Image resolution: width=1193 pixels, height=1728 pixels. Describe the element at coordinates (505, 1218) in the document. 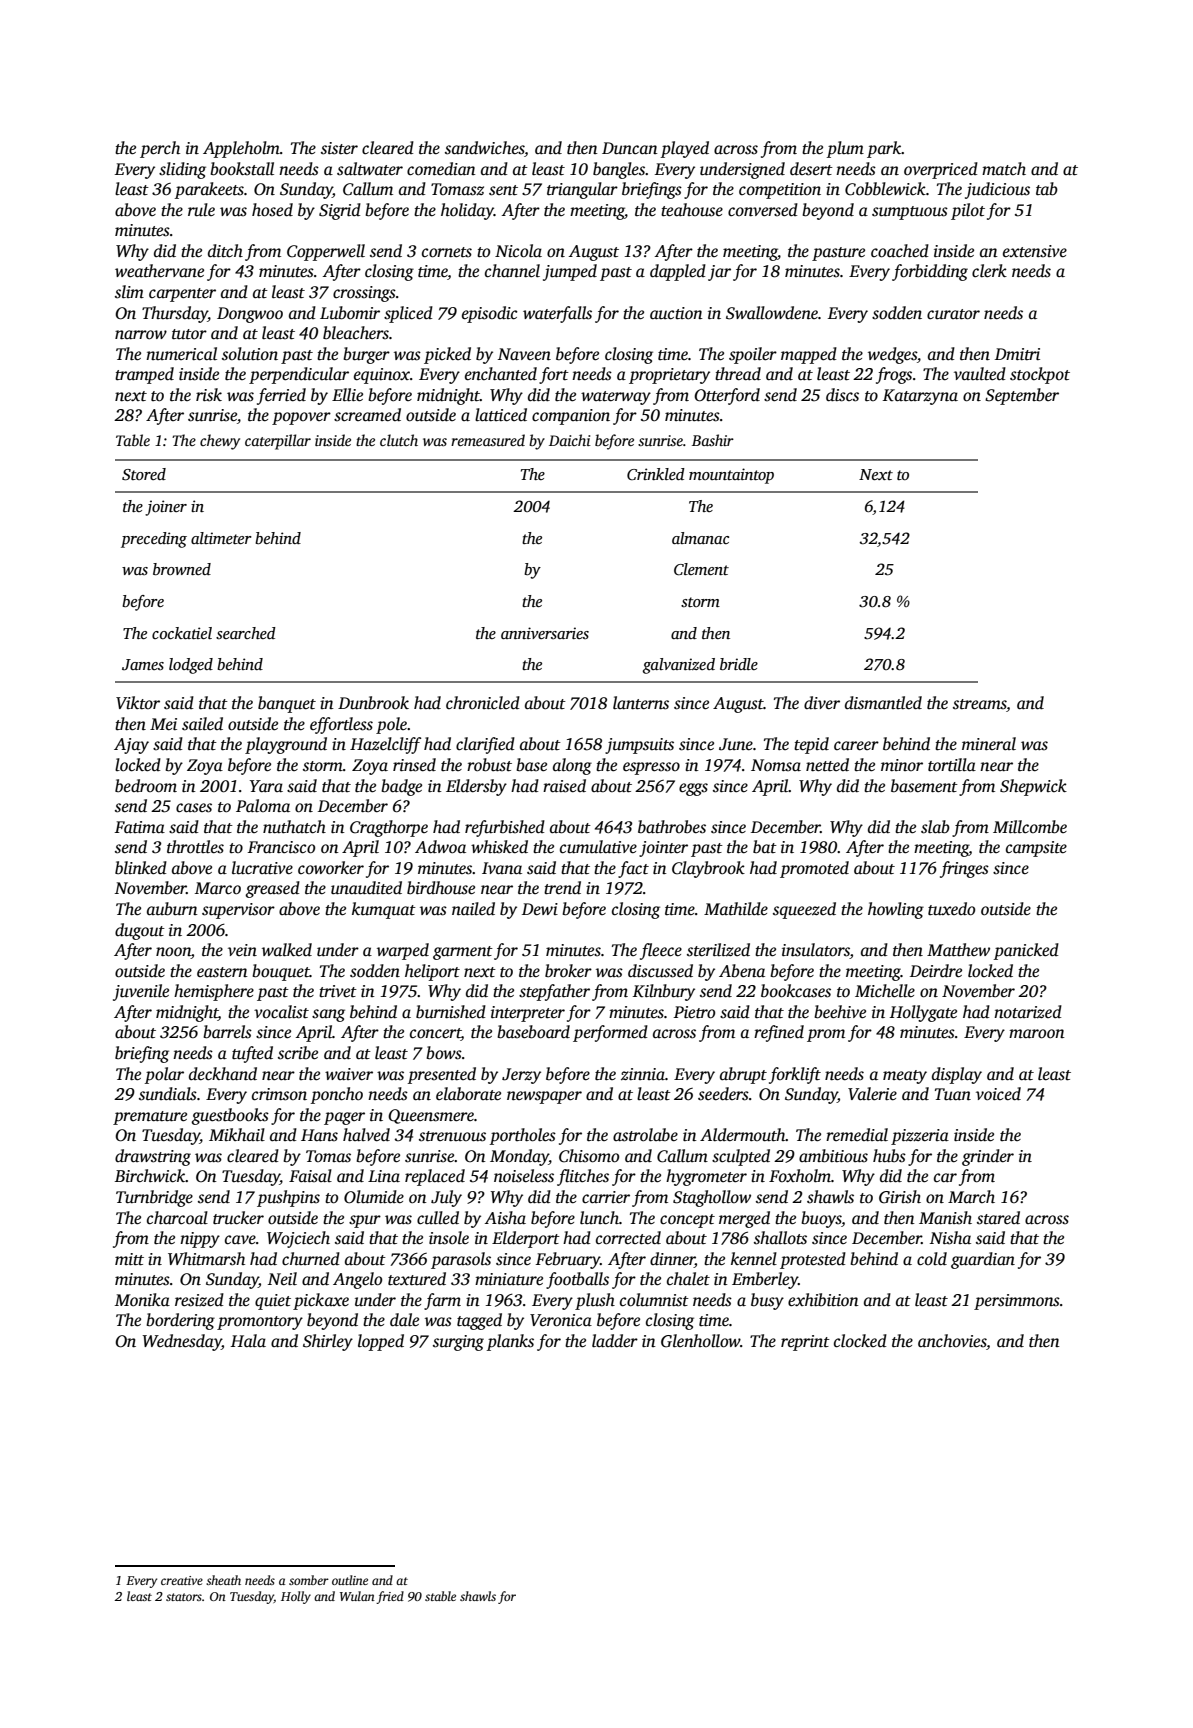

I see `Aisha` at that location.
